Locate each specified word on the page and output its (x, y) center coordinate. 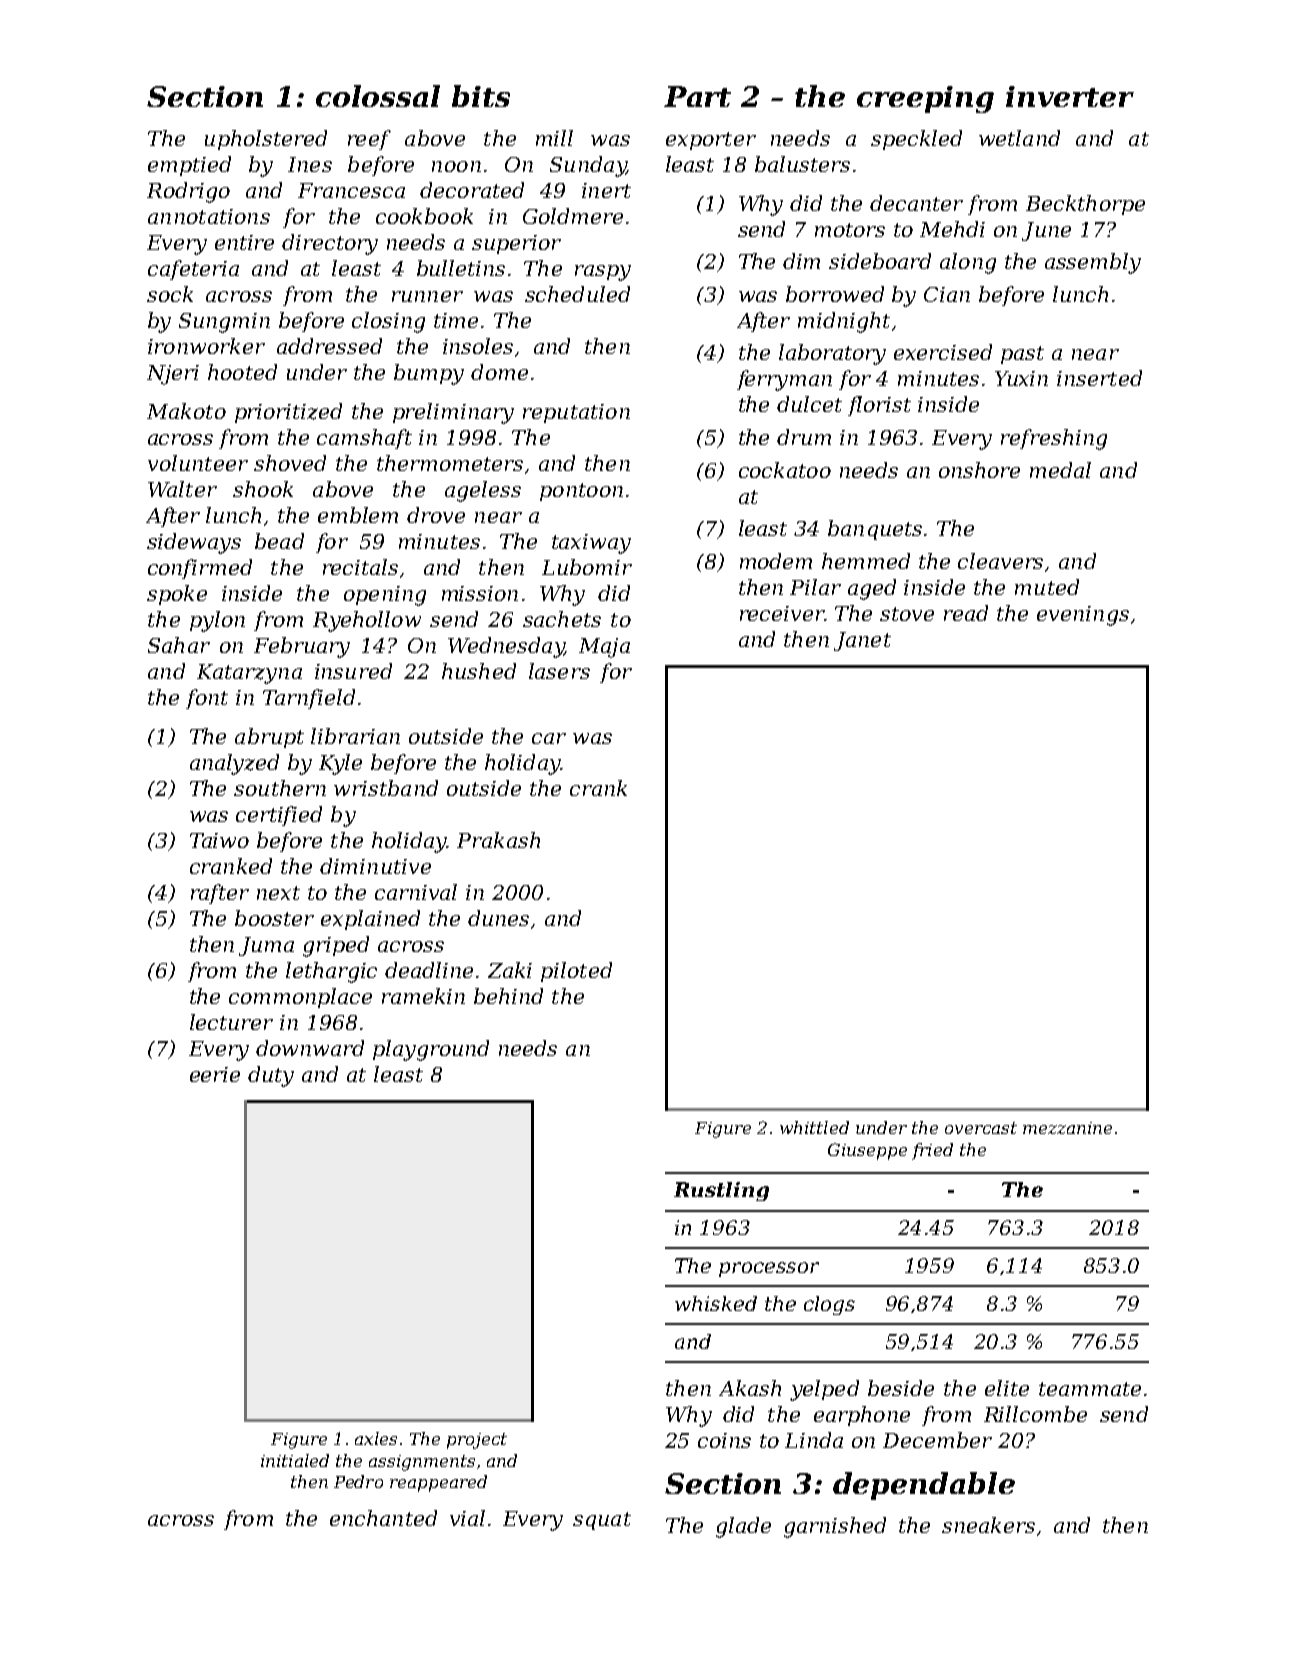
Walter (182, 489)
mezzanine (1067, 1128)
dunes (498, 918)
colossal (378, 96)
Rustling (721, 1191)
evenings (1083, 616)
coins (724, 1440)
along (968, 263)
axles (376, 1438)
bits (481, 96)
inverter (1070, 96)
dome (499, 372)
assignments (422, 1463)
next (278, 893)
